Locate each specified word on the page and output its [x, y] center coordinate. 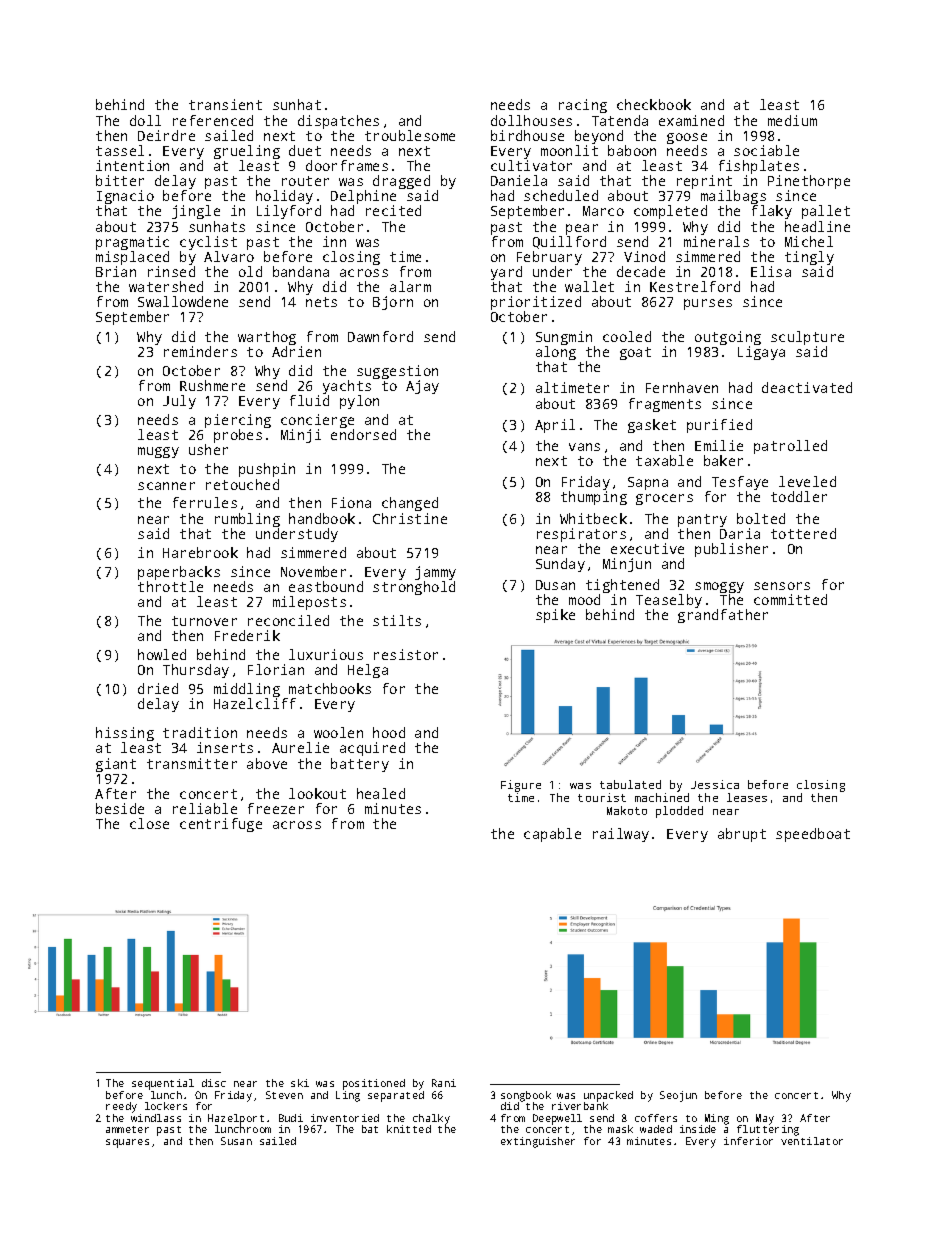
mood [584, 600]
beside [120, 808]
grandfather [723, 616]
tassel [120, 150]
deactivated [807, 387]
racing [583, 106]
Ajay [422, 387]
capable [552, 835]
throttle [170, 586]
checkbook [654, 104]
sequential [163, 1084]
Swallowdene [183, 301]
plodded [679, 812]
